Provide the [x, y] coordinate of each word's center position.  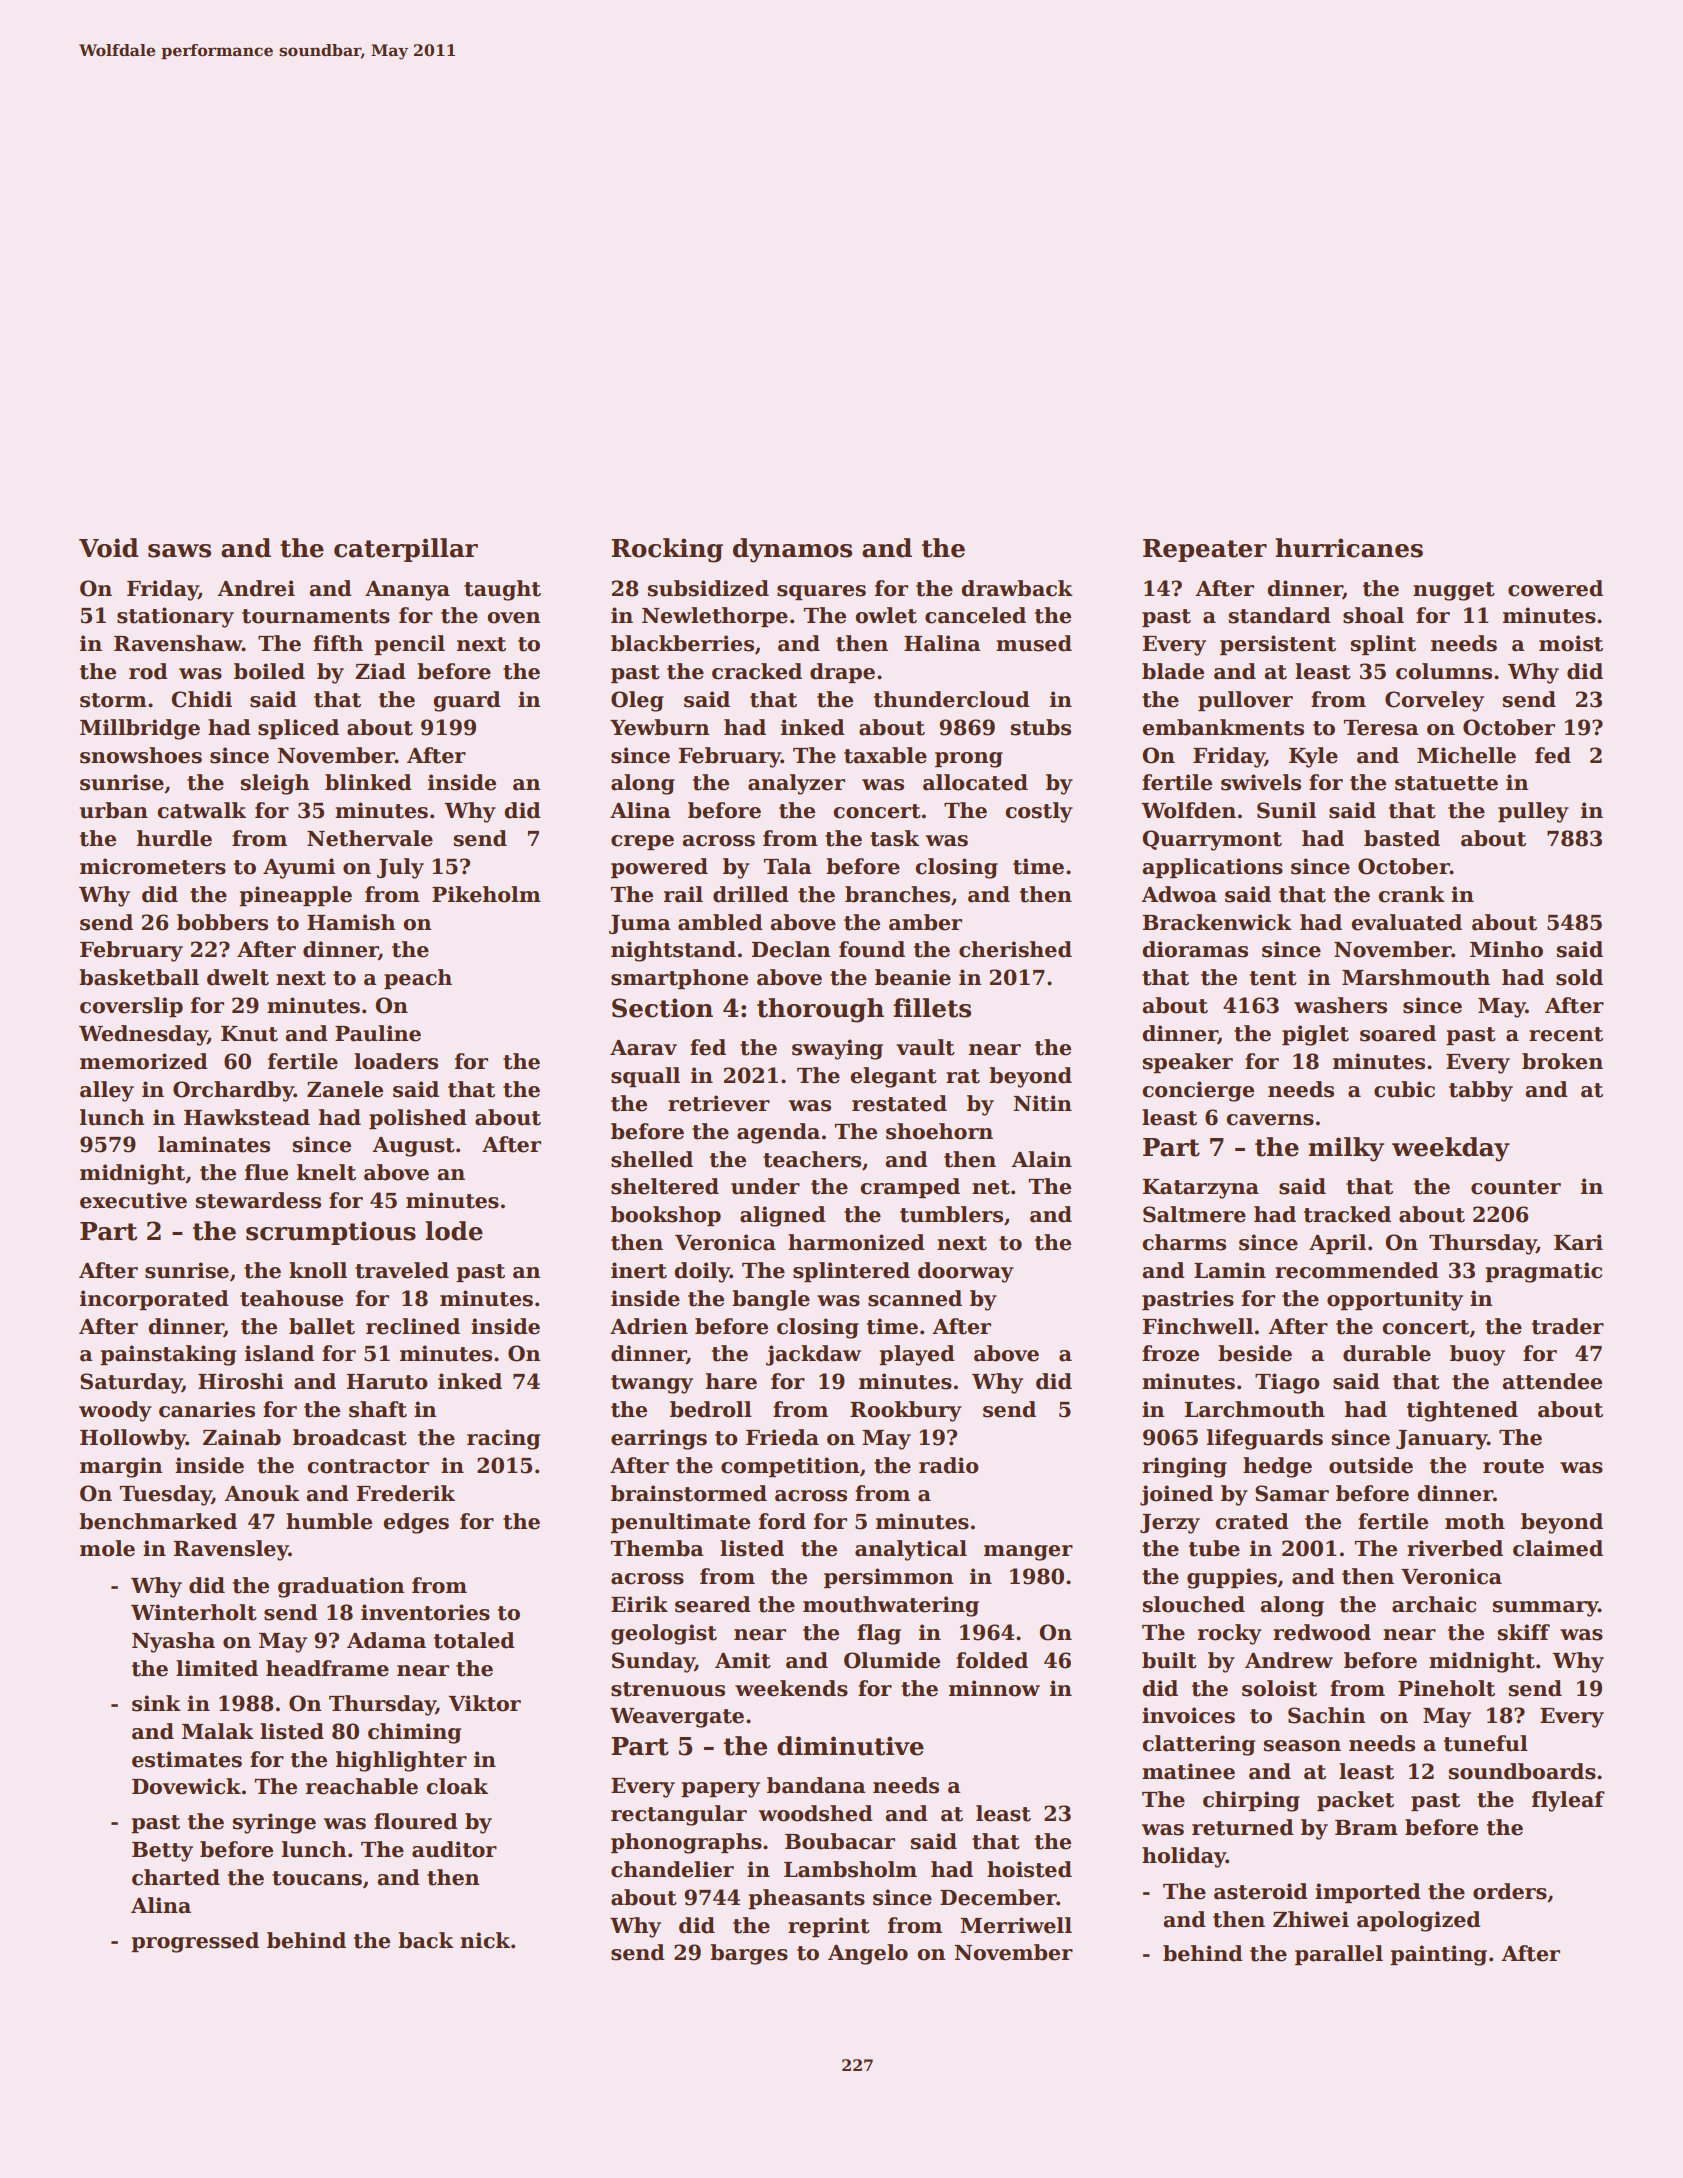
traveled [402, 1270]
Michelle [1466, 755]
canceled [975, 615]
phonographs [686, 1843]
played [917, 1355]
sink [156, 1703]
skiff [1524, 1632]
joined [1176, 1495]
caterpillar [406, 550]
